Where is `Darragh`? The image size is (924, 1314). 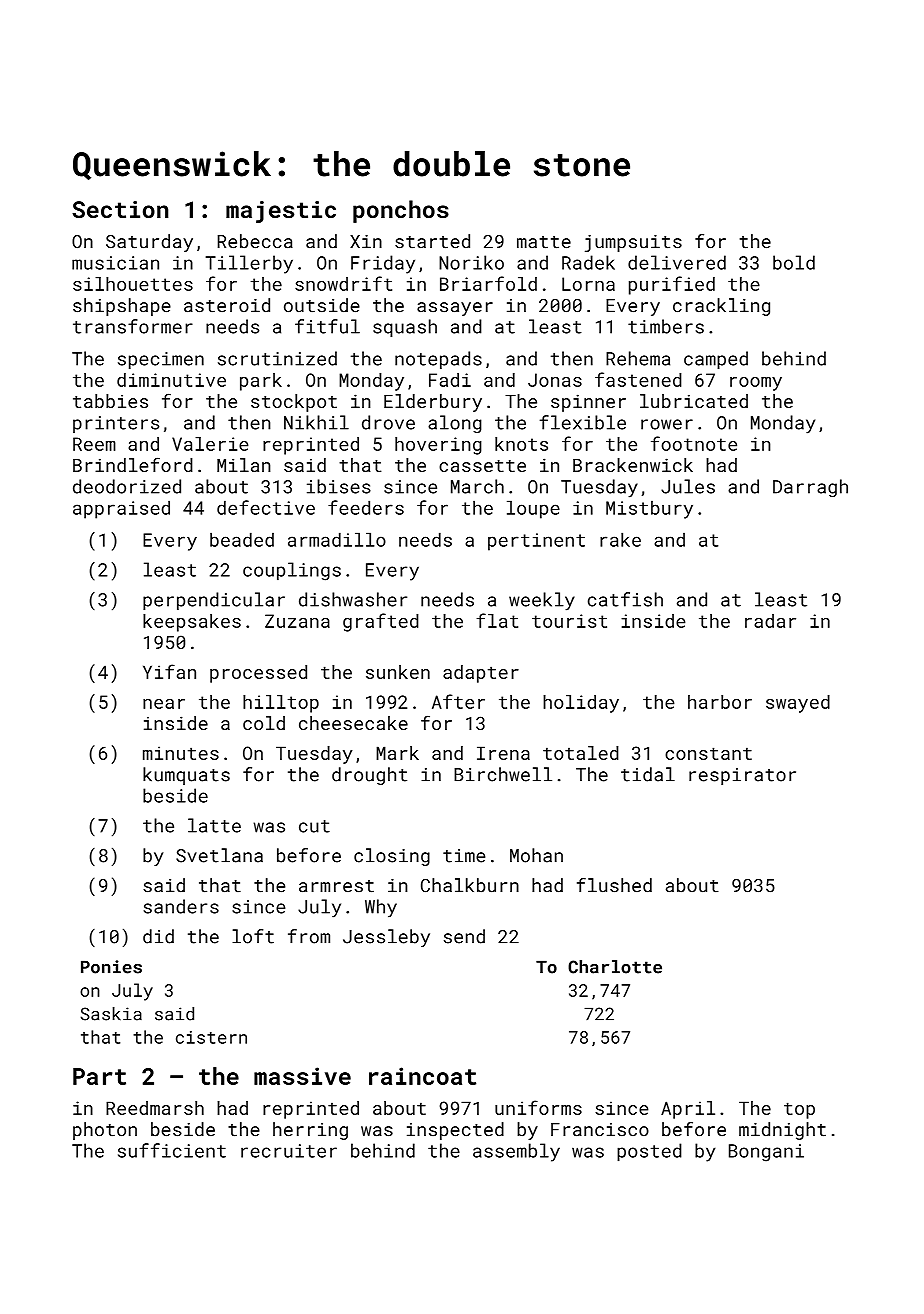 Darragh is located at coordinates (810, 488).
